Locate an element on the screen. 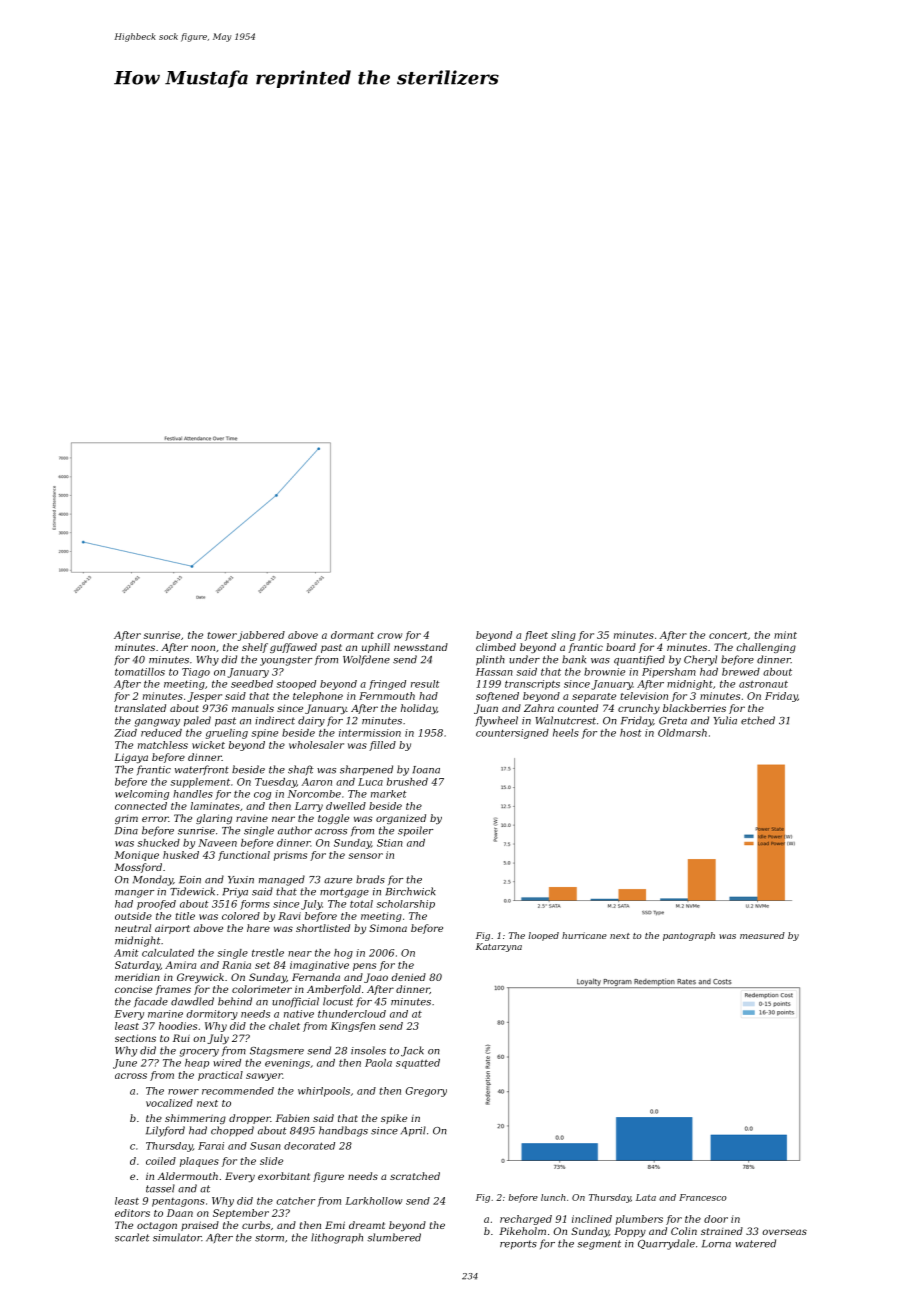  simulator is located at coordinates (177, 1237).
